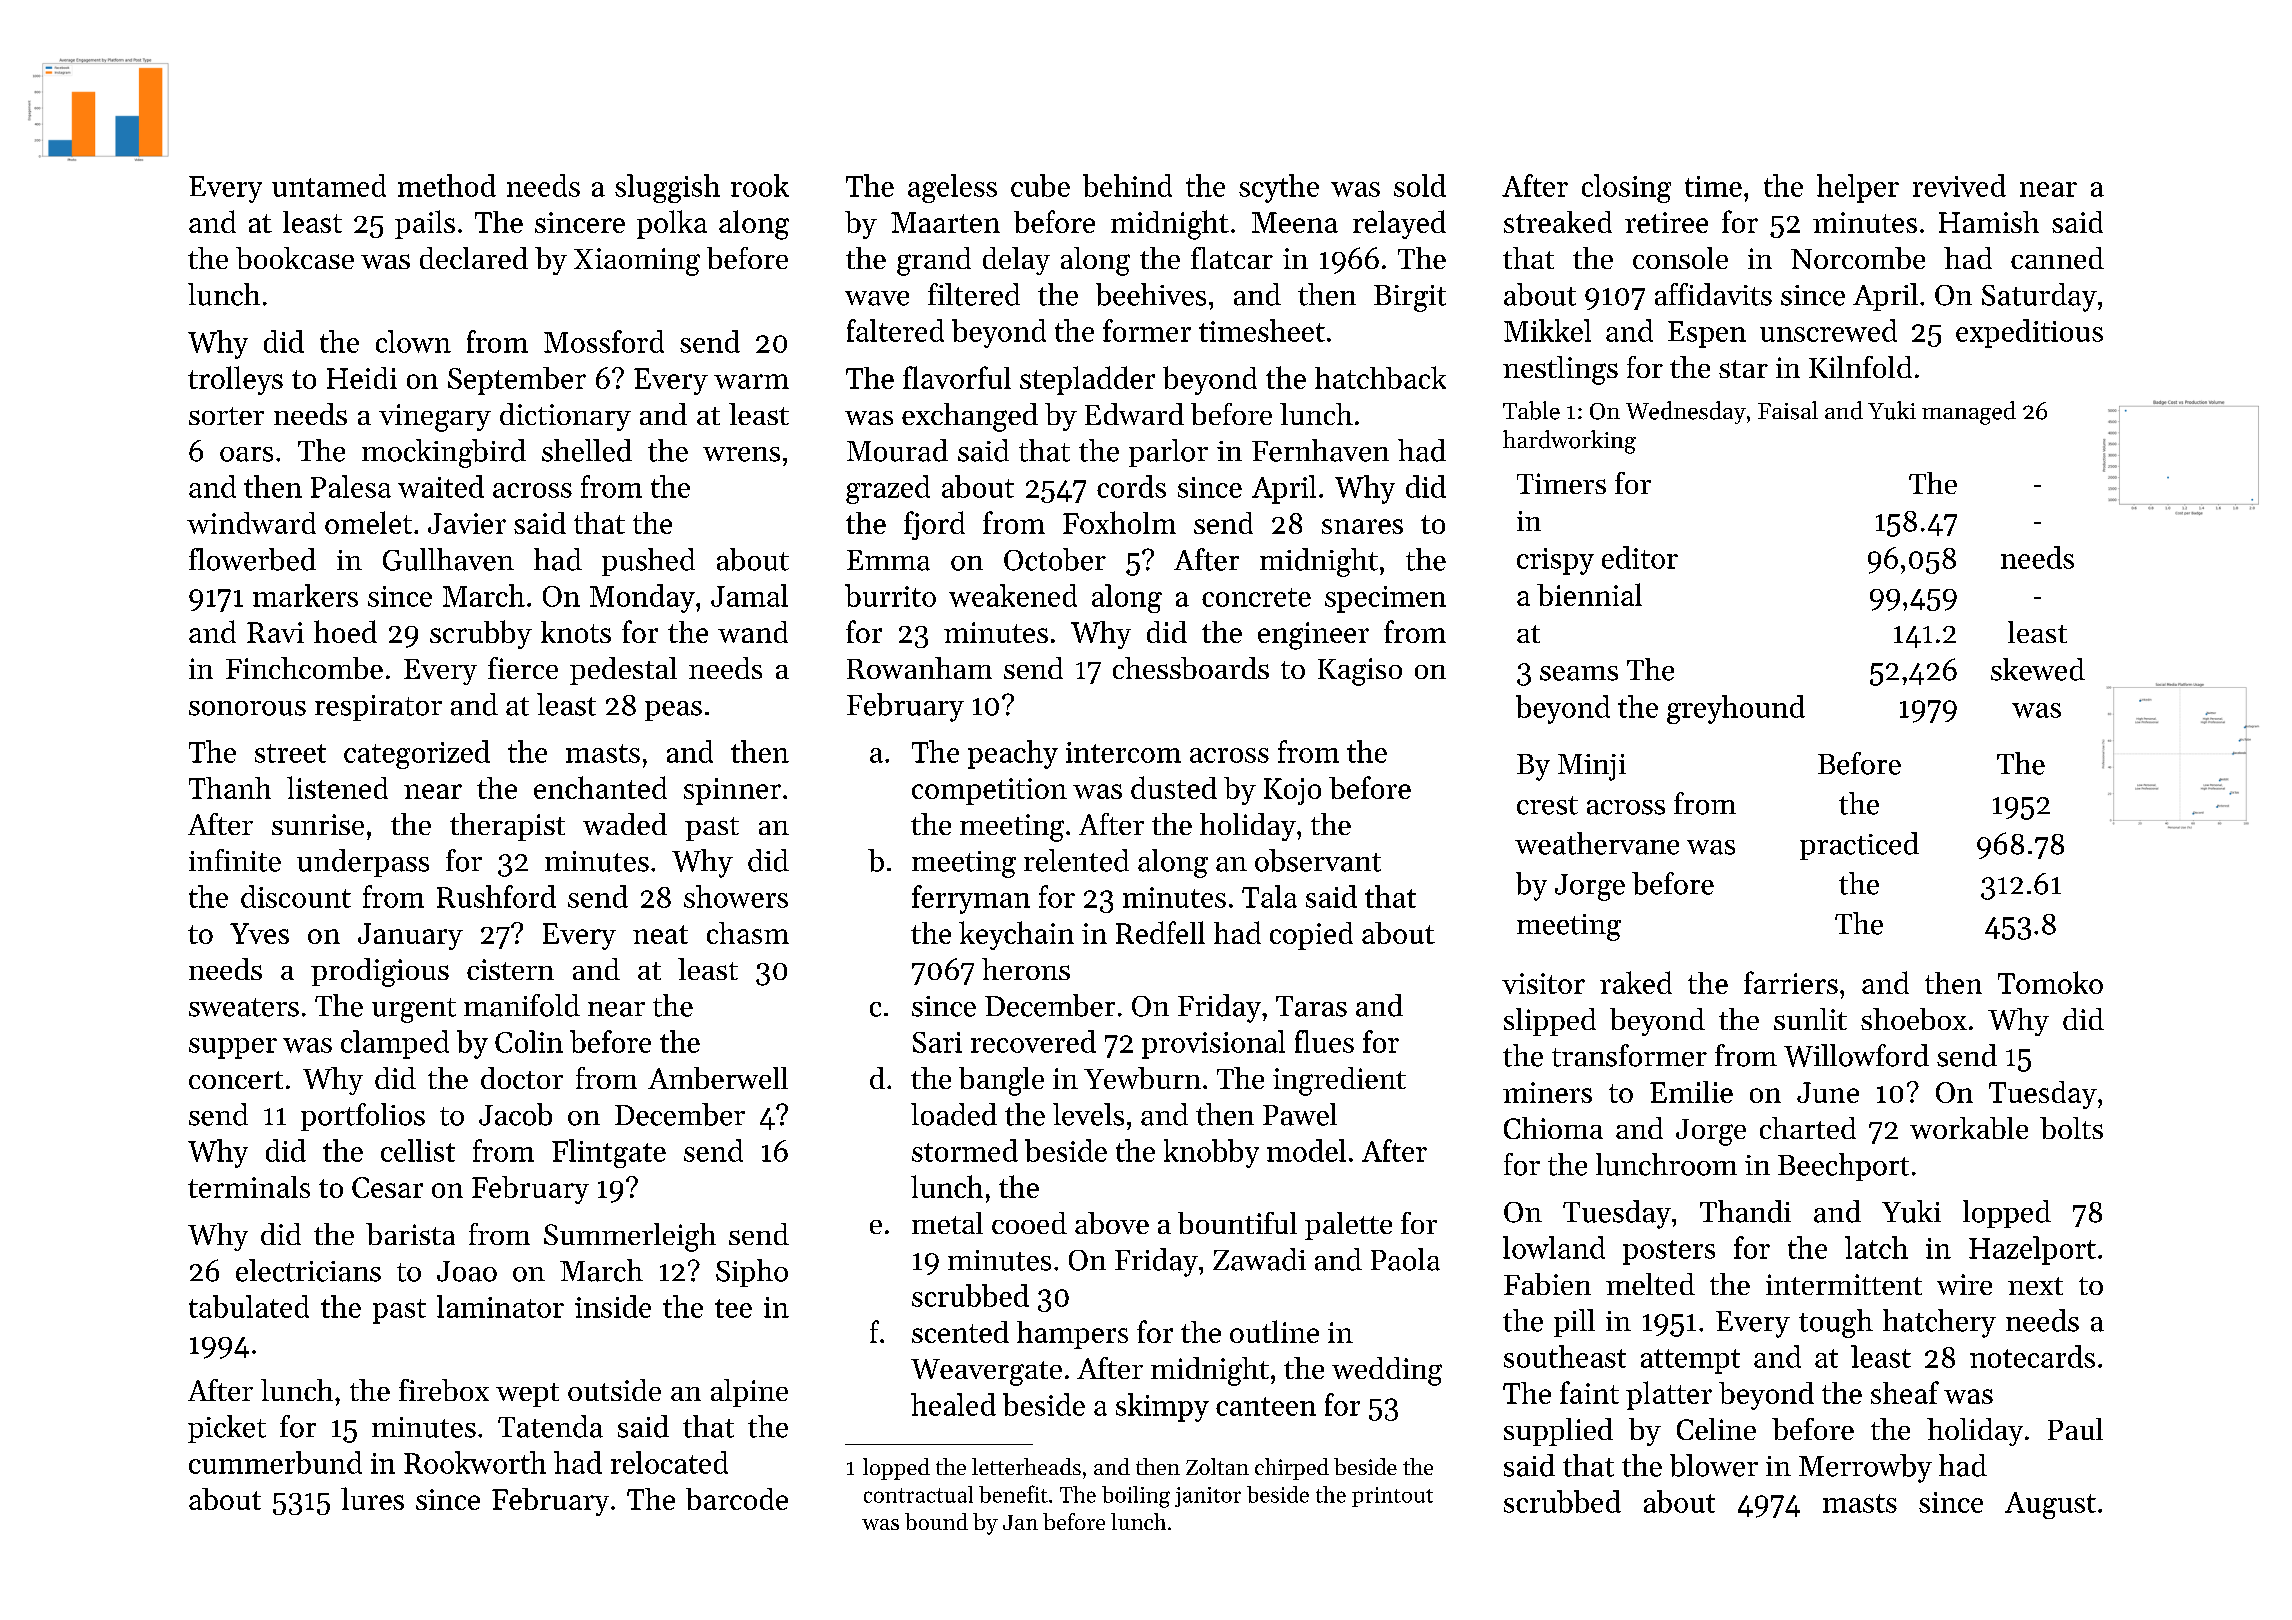 Image resolution: width=2292 pixels, height=1620 pixels. Describe the element at coordinates (1788, 410) in the screenshot. I see `Faisal` at that location.
